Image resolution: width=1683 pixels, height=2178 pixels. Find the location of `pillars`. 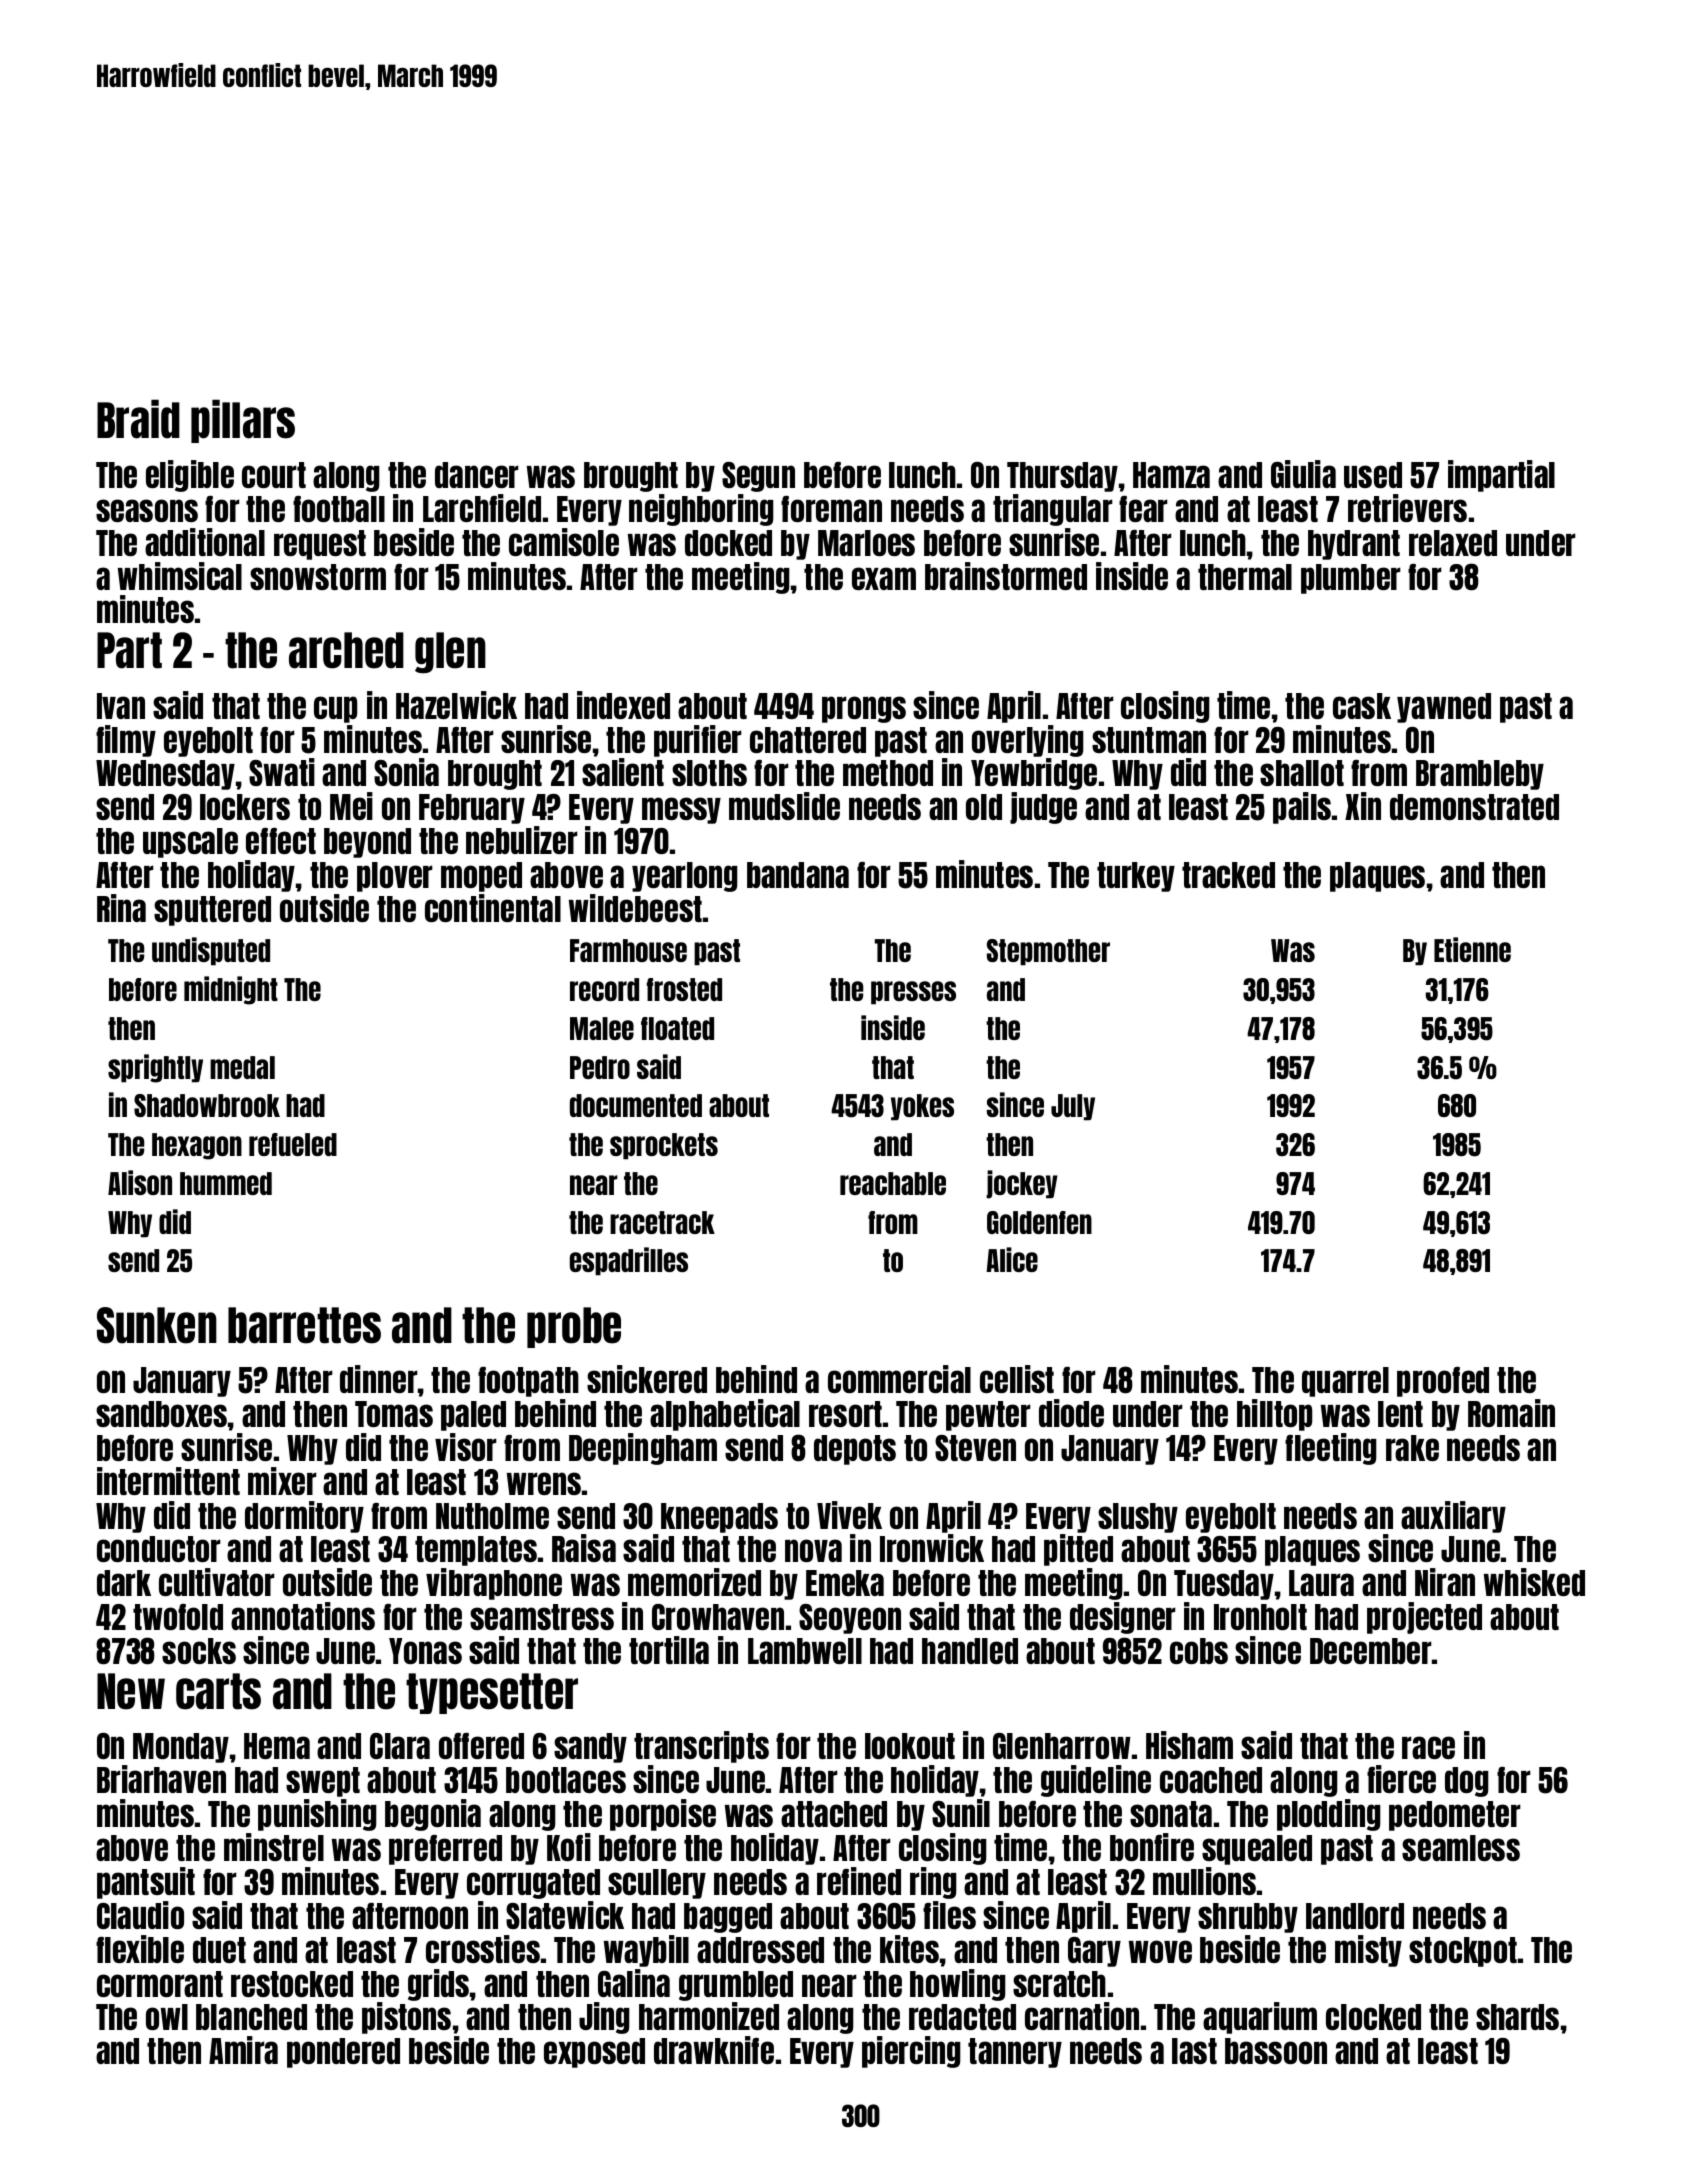

pillars is located at coordinates (243, 421).
